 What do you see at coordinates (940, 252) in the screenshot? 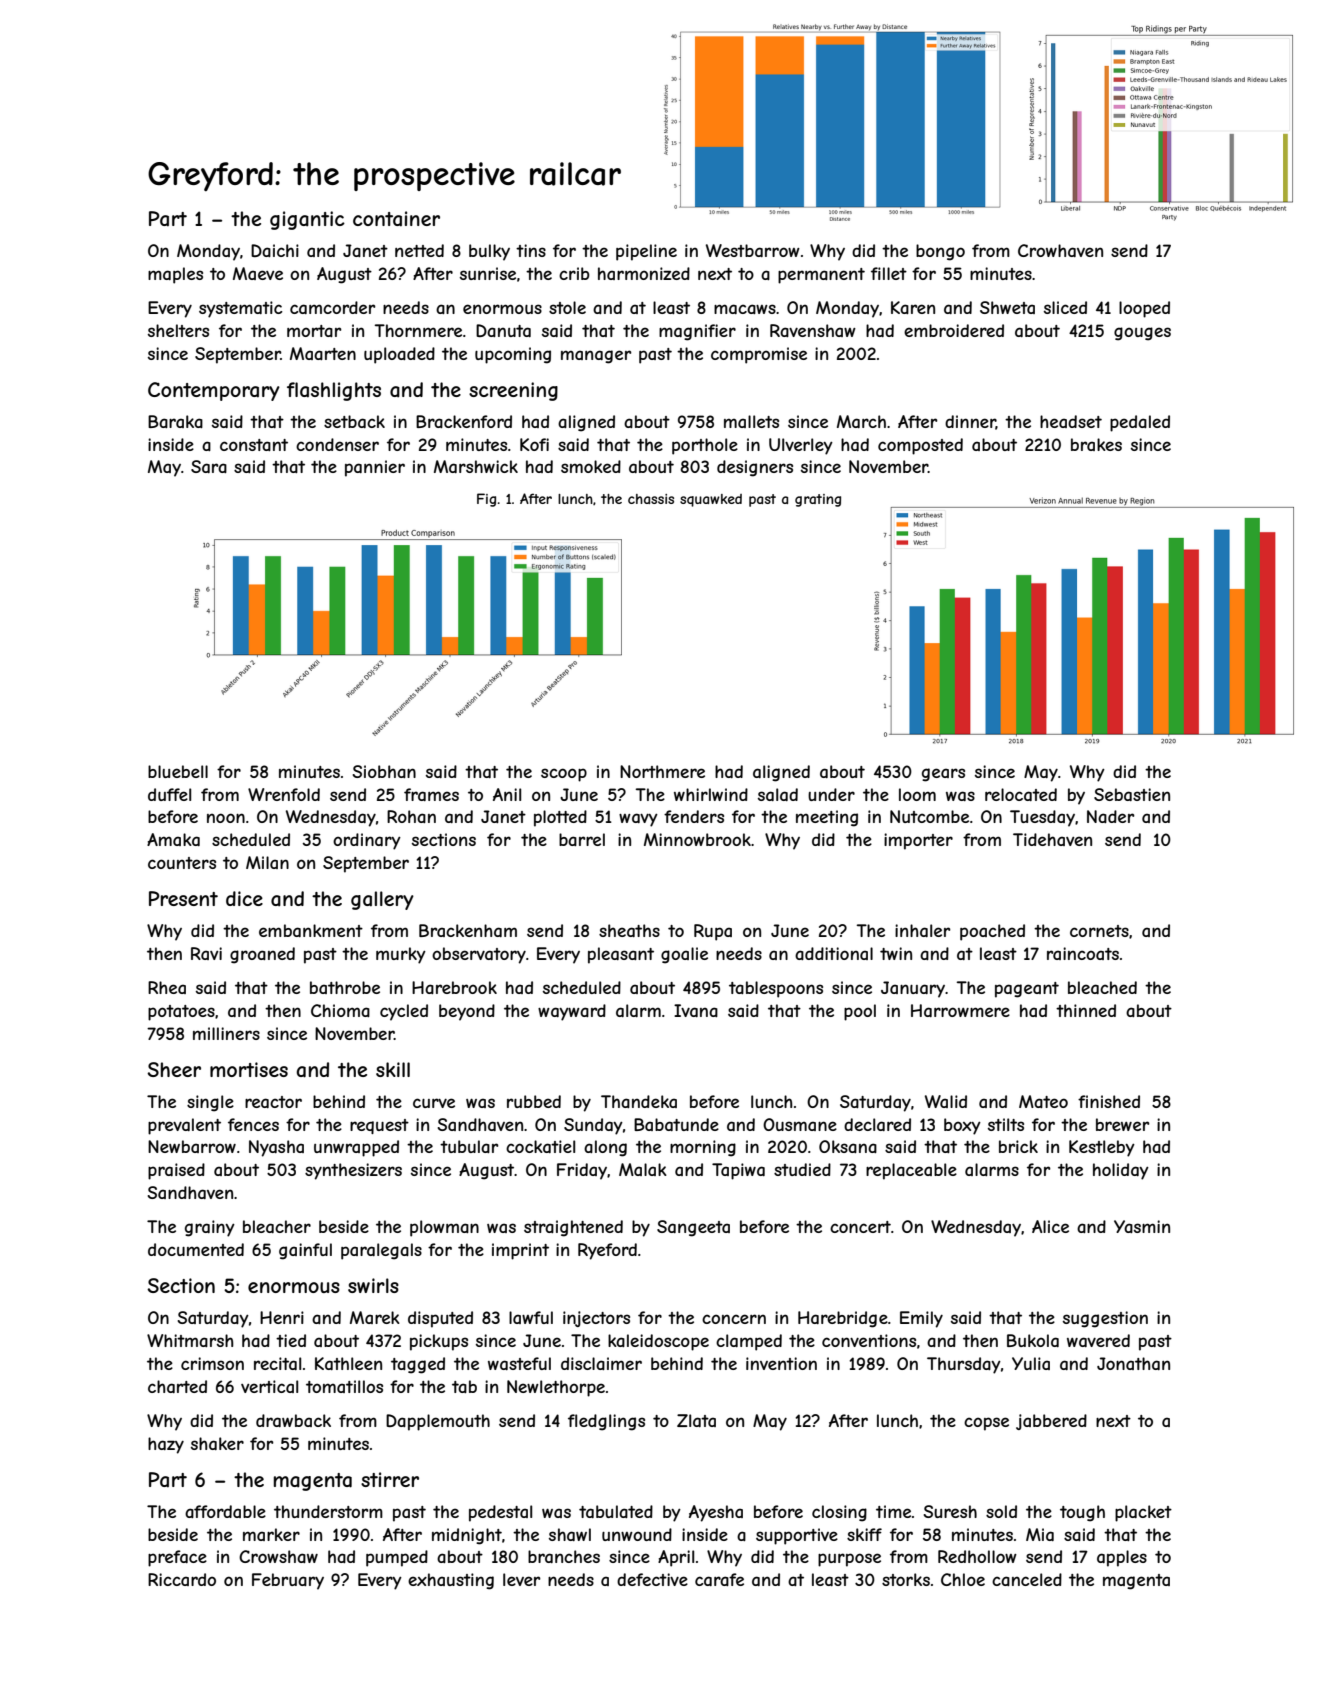
I see `bongo` at bounding box center [940, 252].
